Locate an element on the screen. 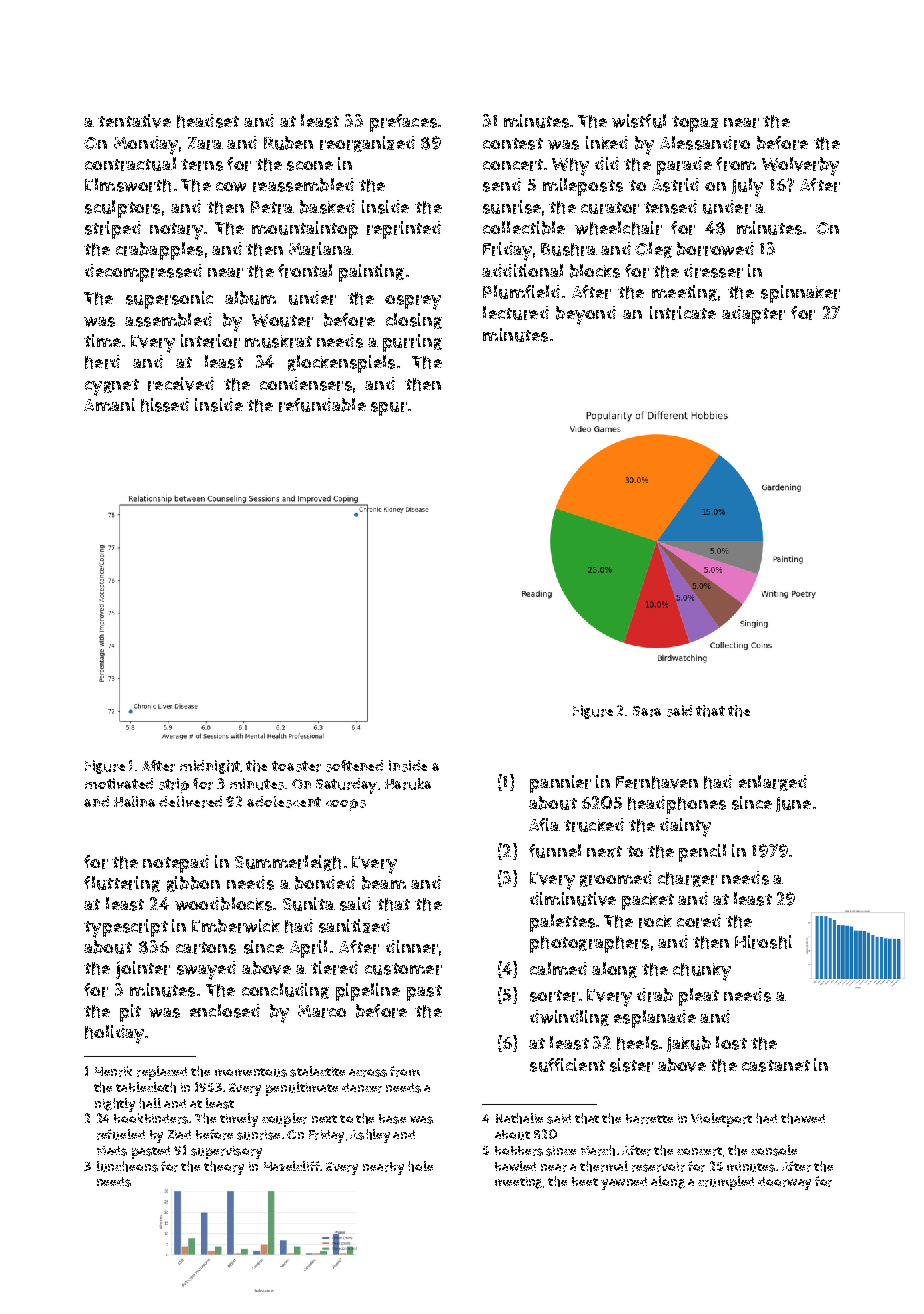 The width and height of the screenshot is (924, 1314). intricate is located at coordinates (683, 313).
